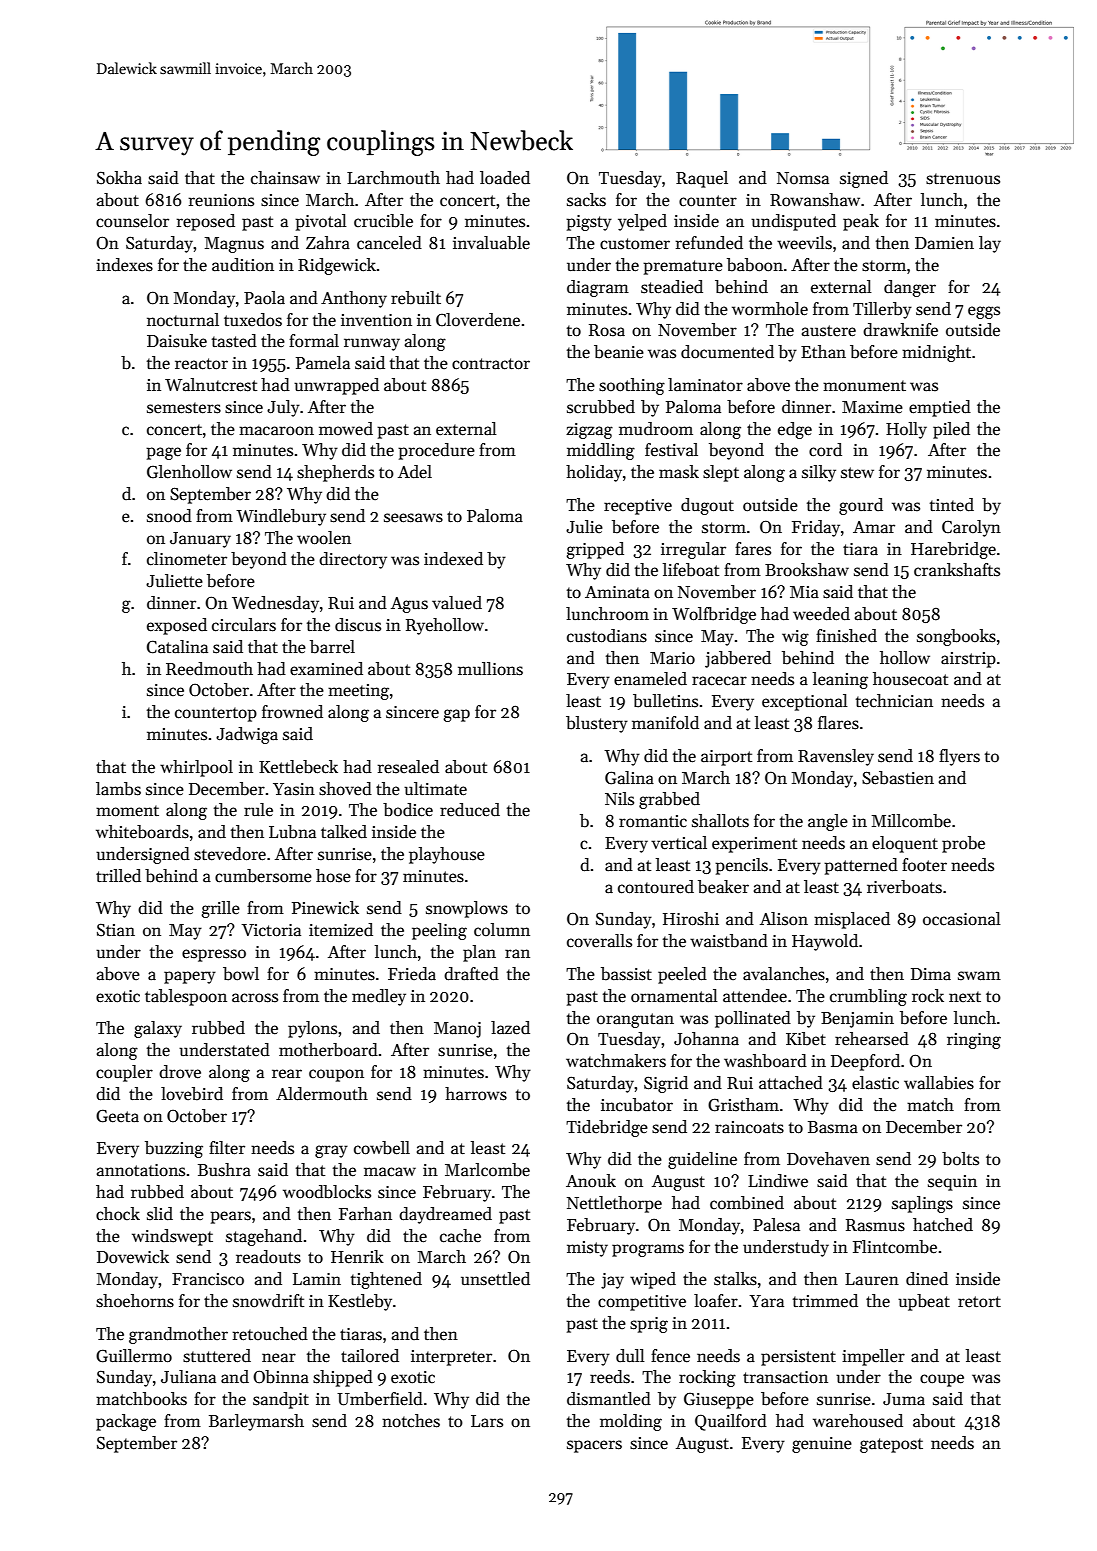 This document has height=1551, width=1097. I want to click on Damien, so click(944, 243).
